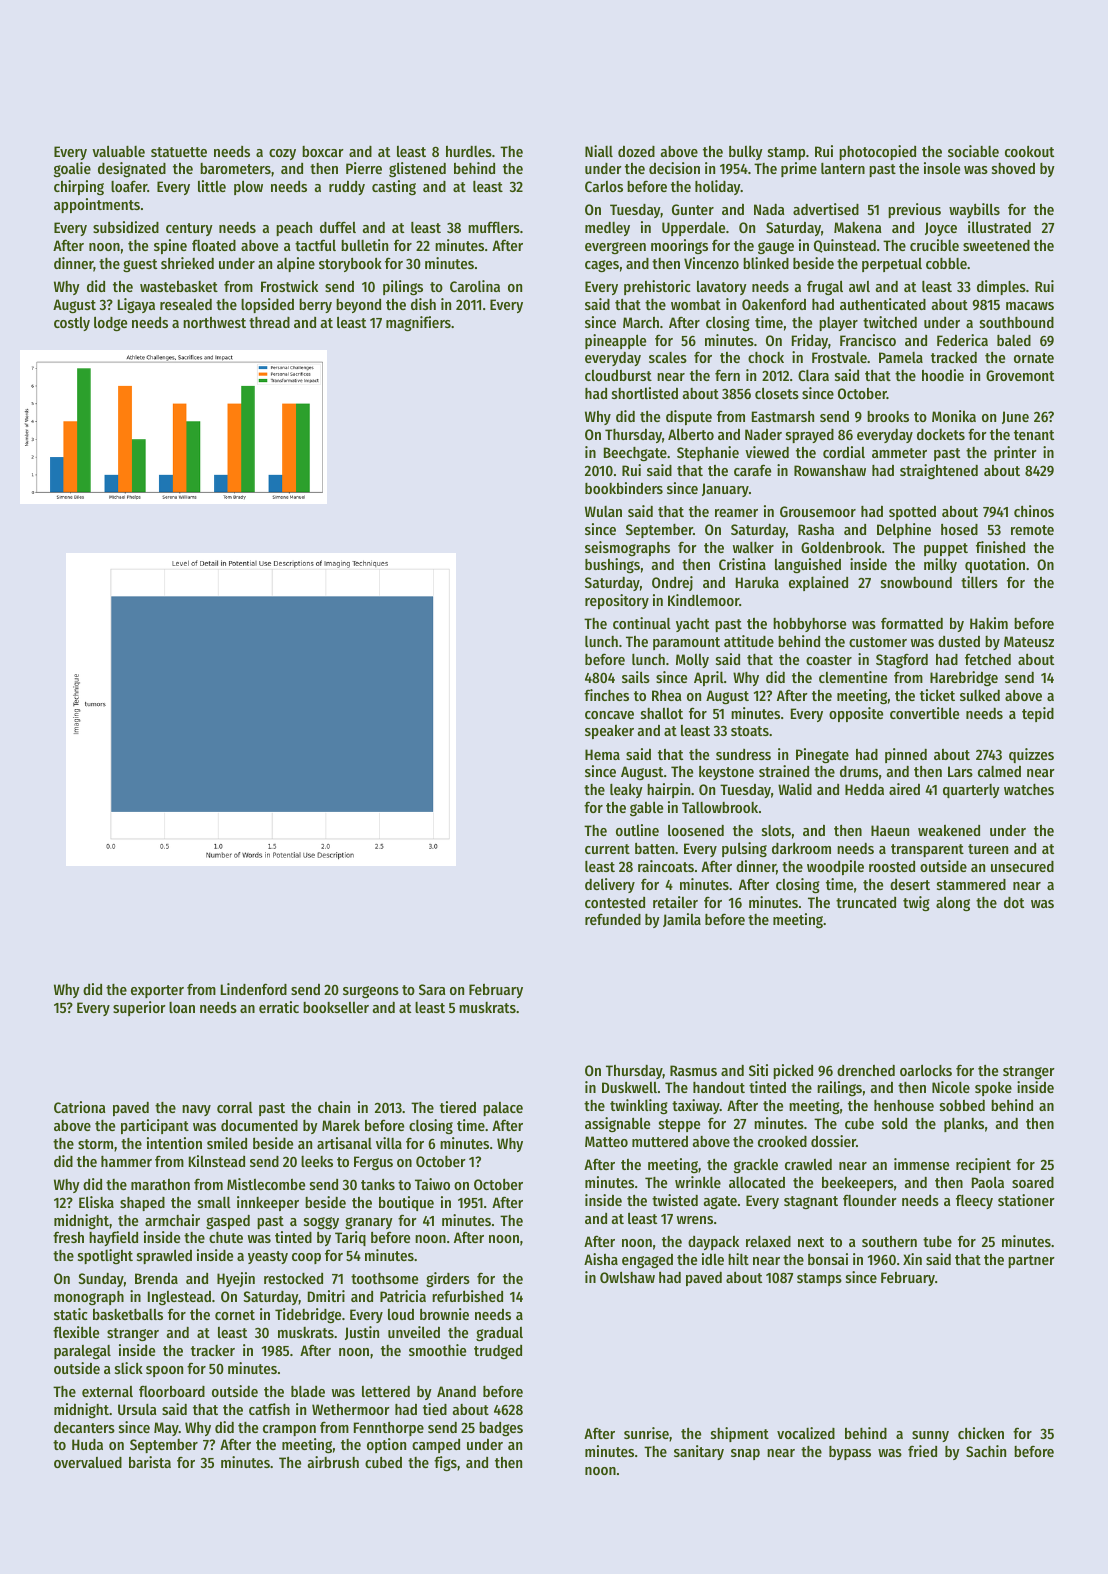  What do you see at coordinates (469, 151) in the screenshot?
I see `hurdles` at bounding box center [469, 151].
